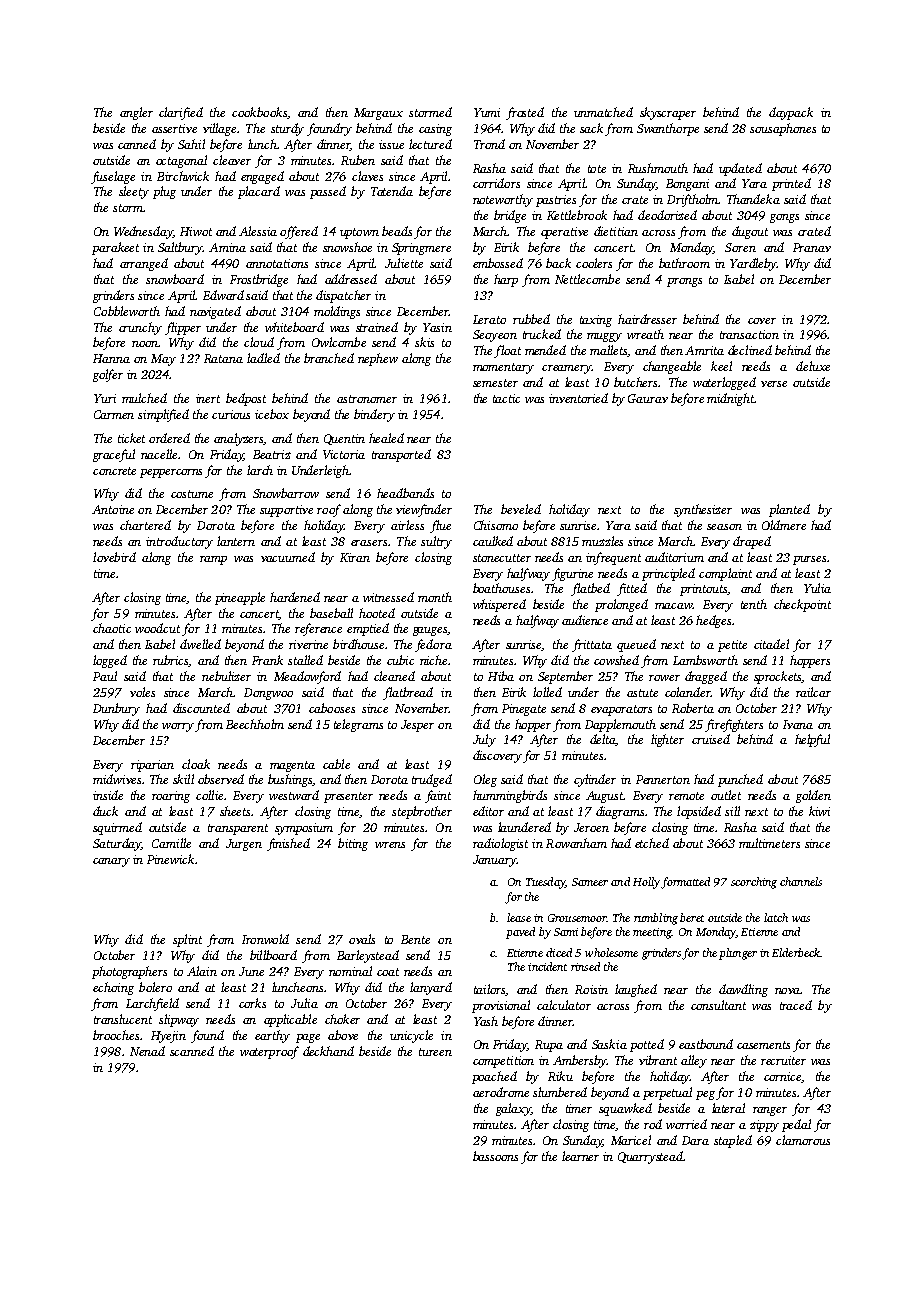 The image size is (924, 1308). I want to click on planted, so click(789, 510).
